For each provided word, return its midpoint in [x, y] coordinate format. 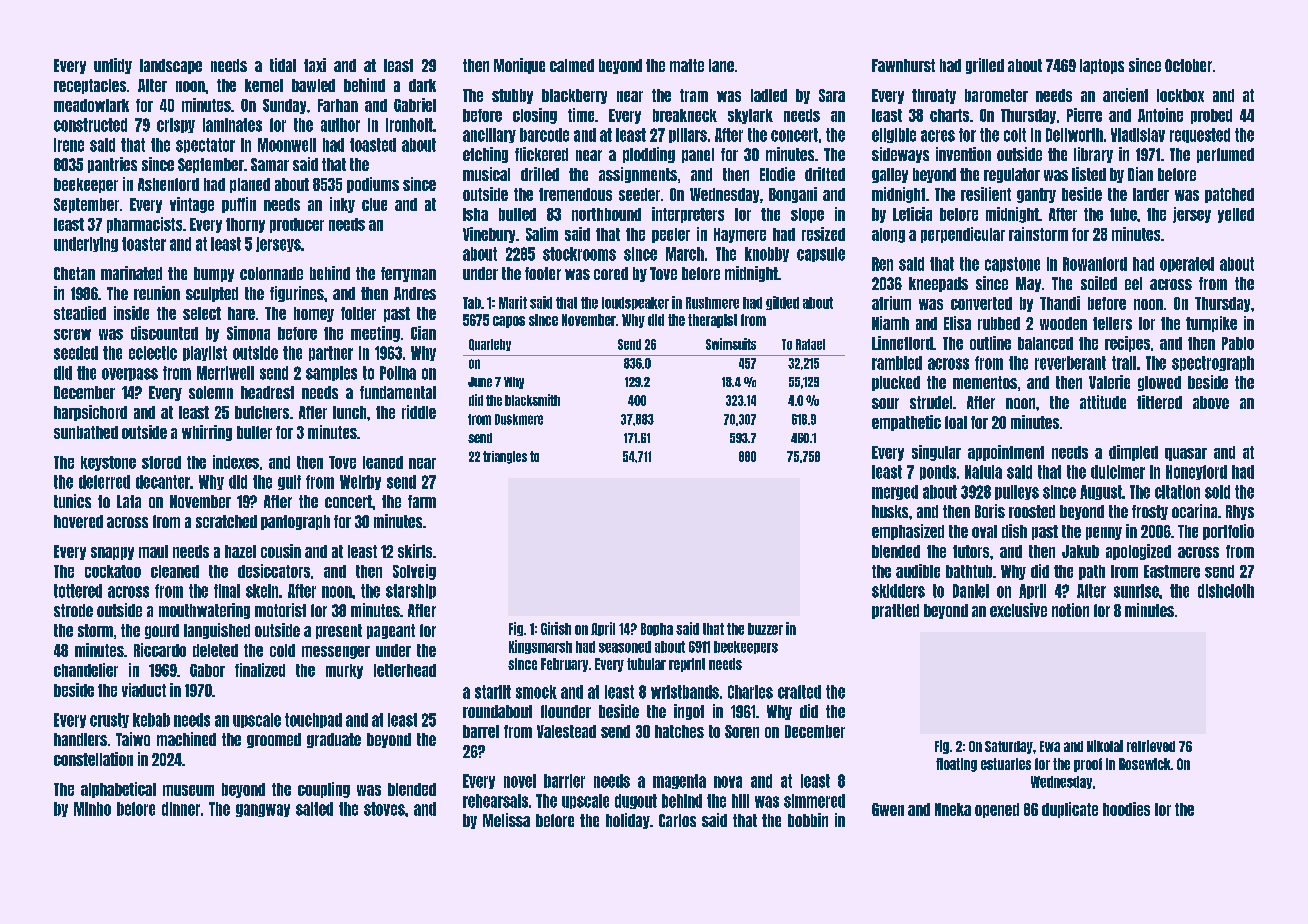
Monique [519, 66]
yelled [1236, 215]
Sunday [284, 106]
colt [1015, 135]
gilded [782, 303]
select [202, 313]
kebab [151, 720]
